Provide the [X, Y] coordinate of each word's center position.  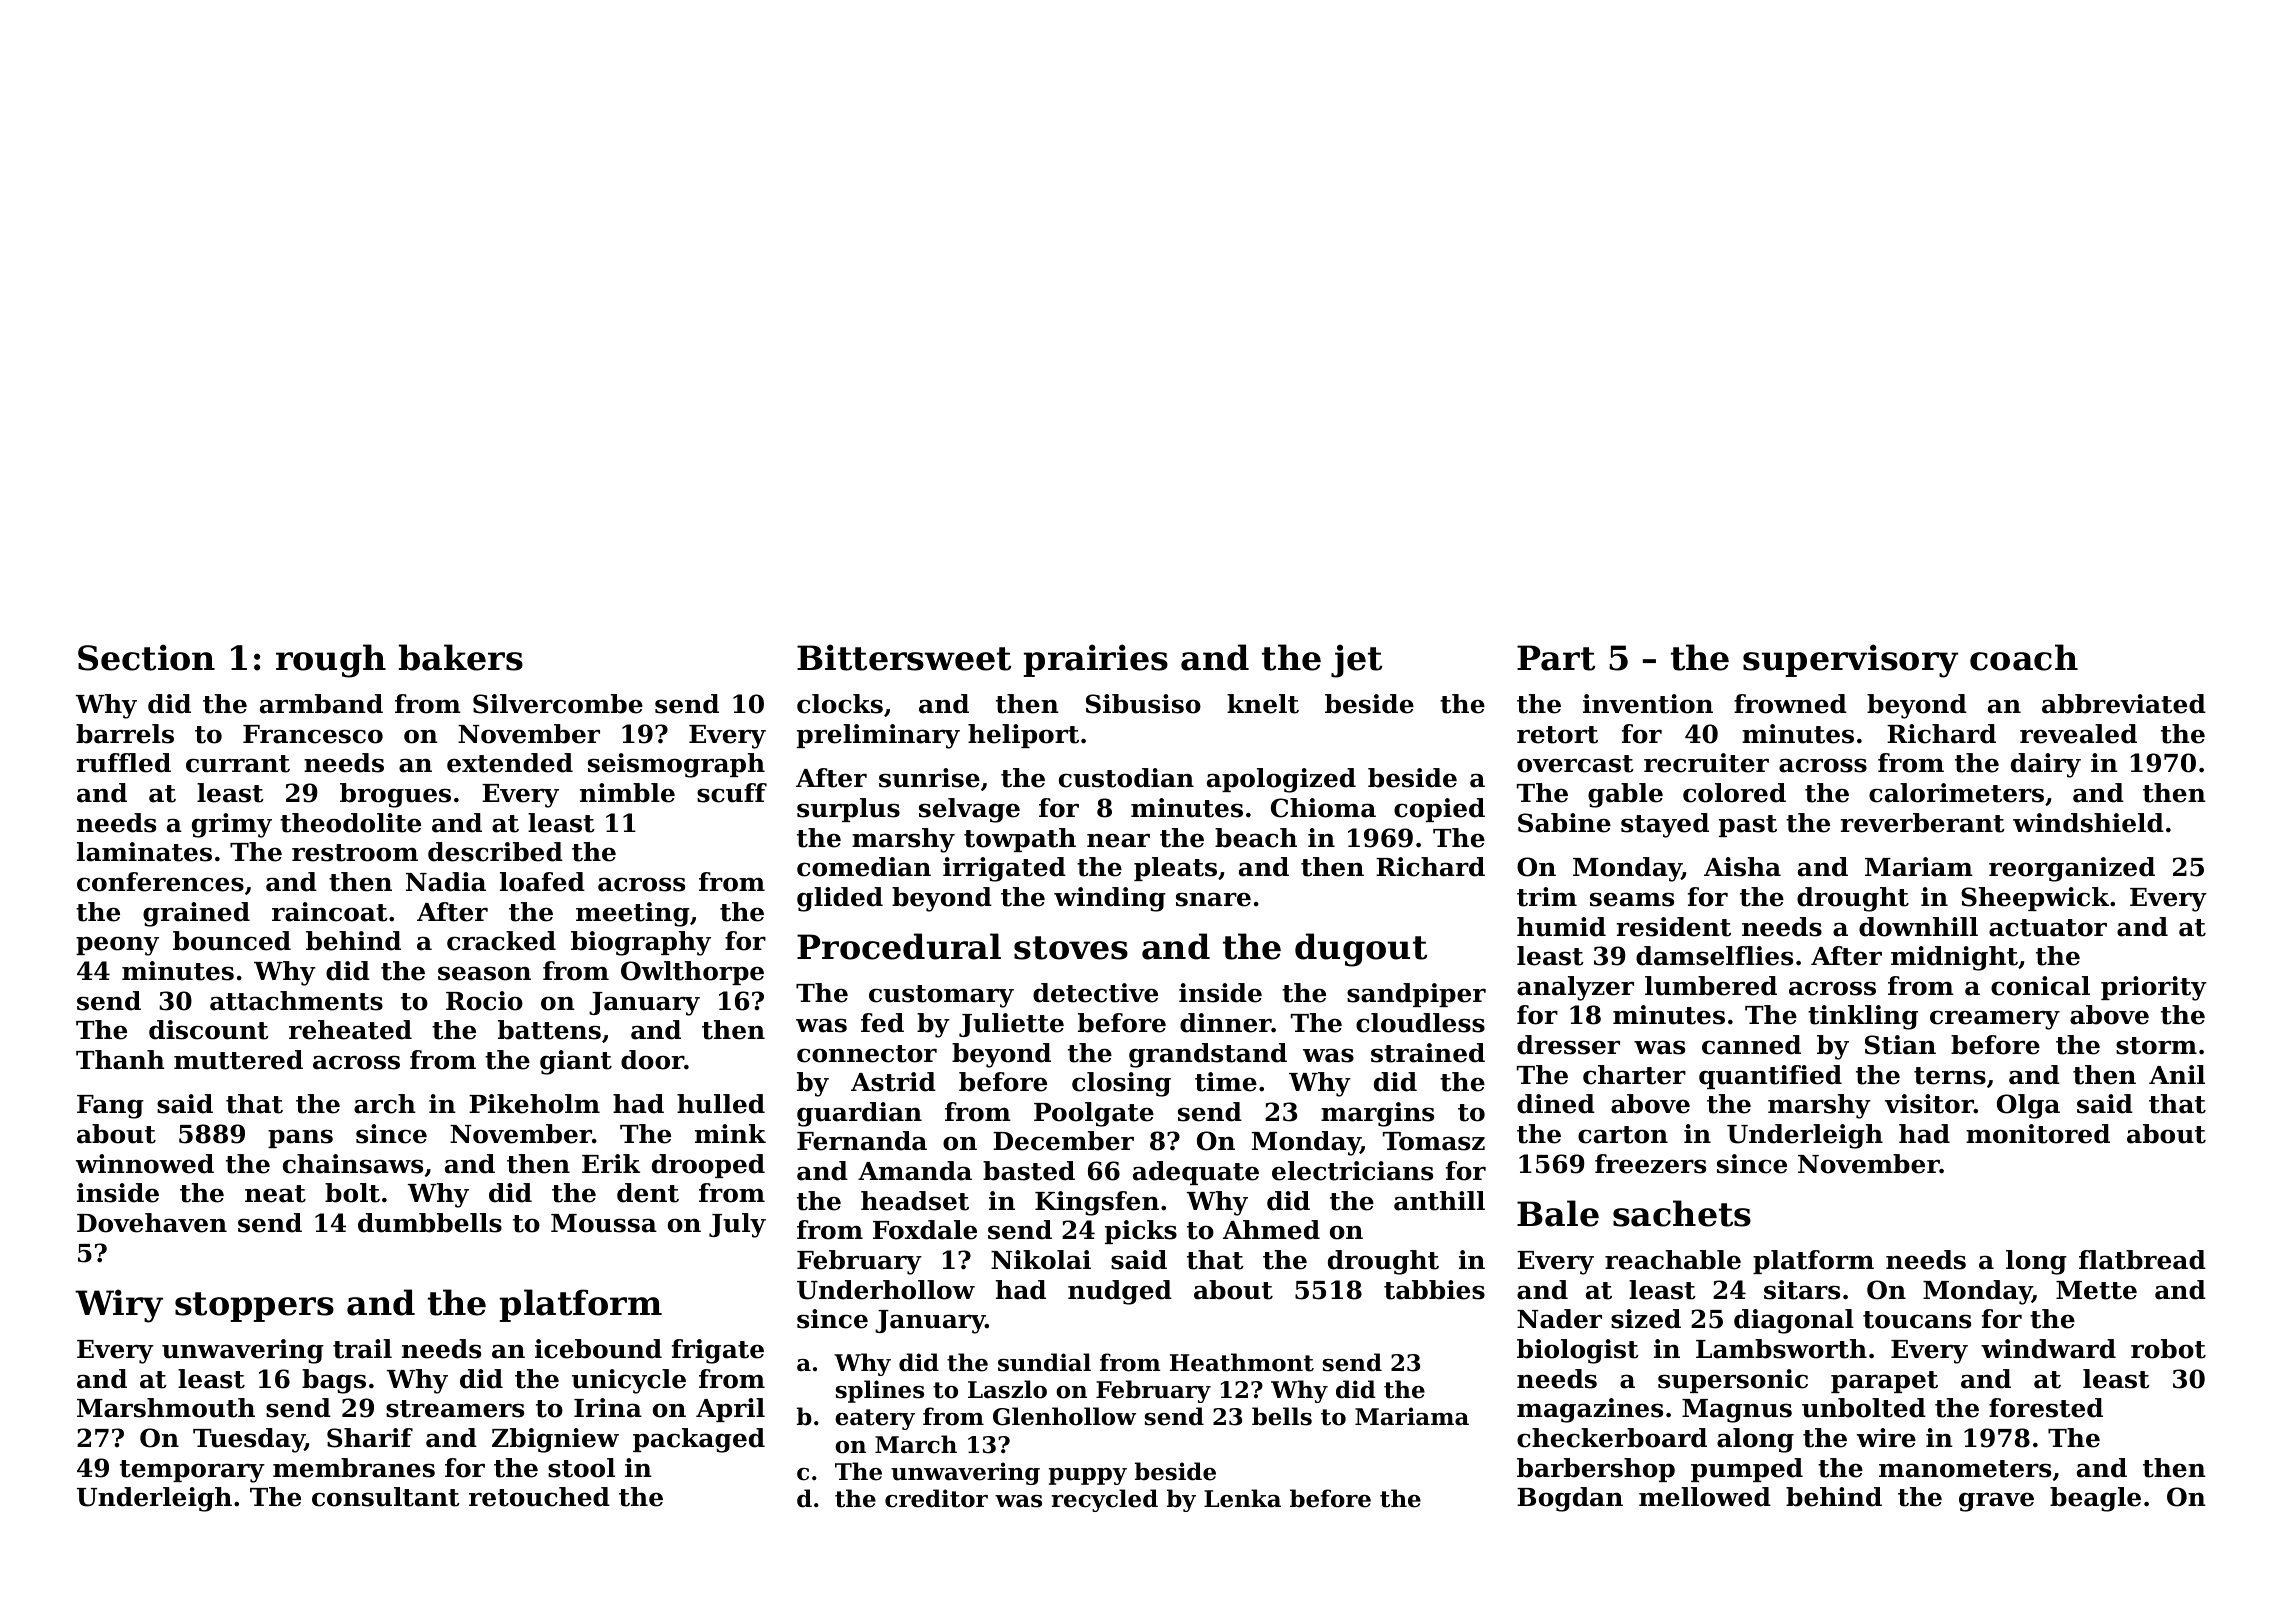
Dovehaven [152, 1223]
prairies [1096, 660]
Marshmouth [166, 1408]
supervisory [1850, 661]
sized [1646, 1319]
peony [117, 946]
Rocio [484, 1001]
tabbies [1434, 1290]
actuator [2048, 928]
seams [1632, 899]
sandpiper [1416, 995]
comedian [864, 867]
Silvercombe [558, 704]
